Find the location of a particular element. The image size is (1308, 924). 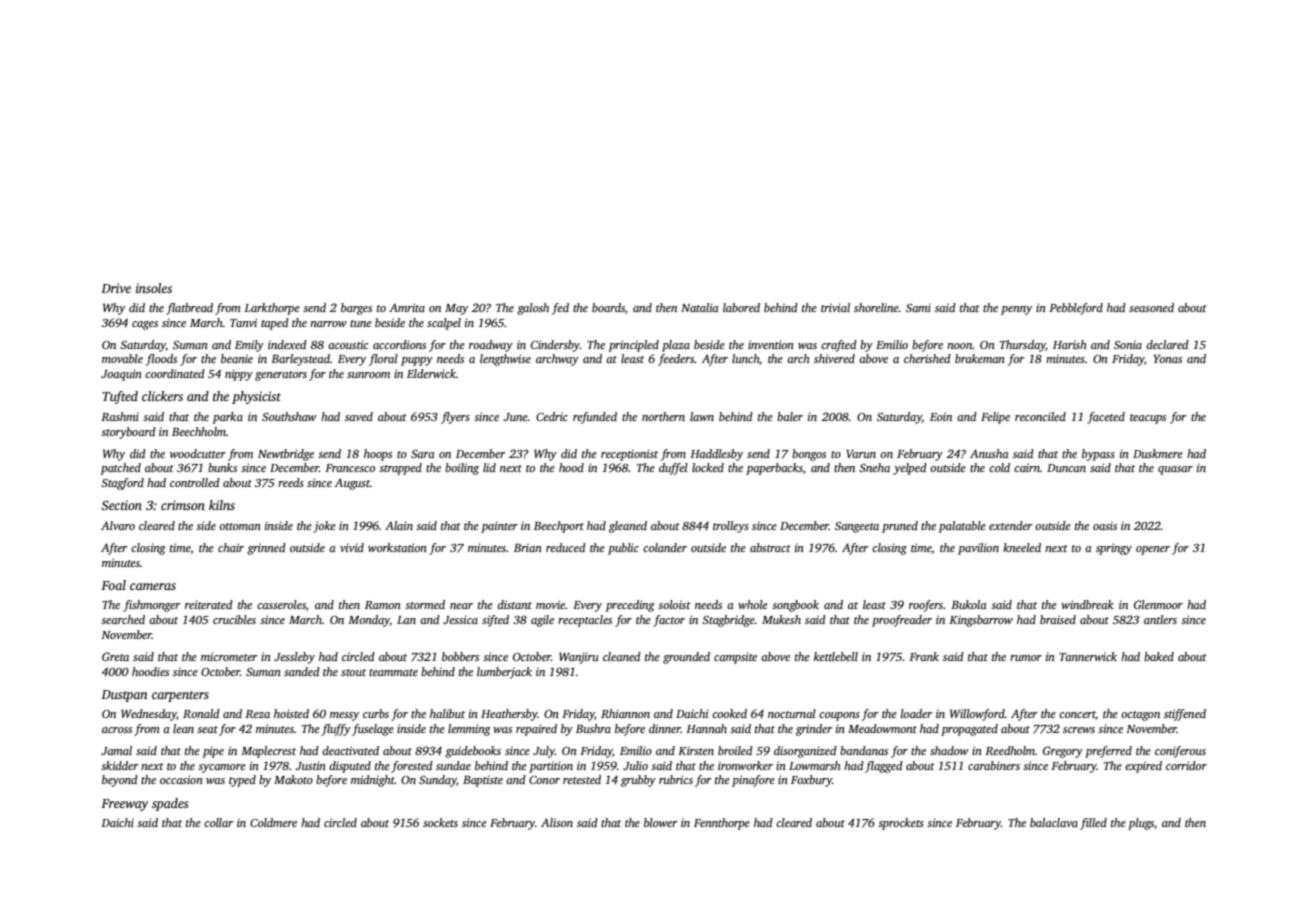

preceding is located at coordinates (630, 606).
